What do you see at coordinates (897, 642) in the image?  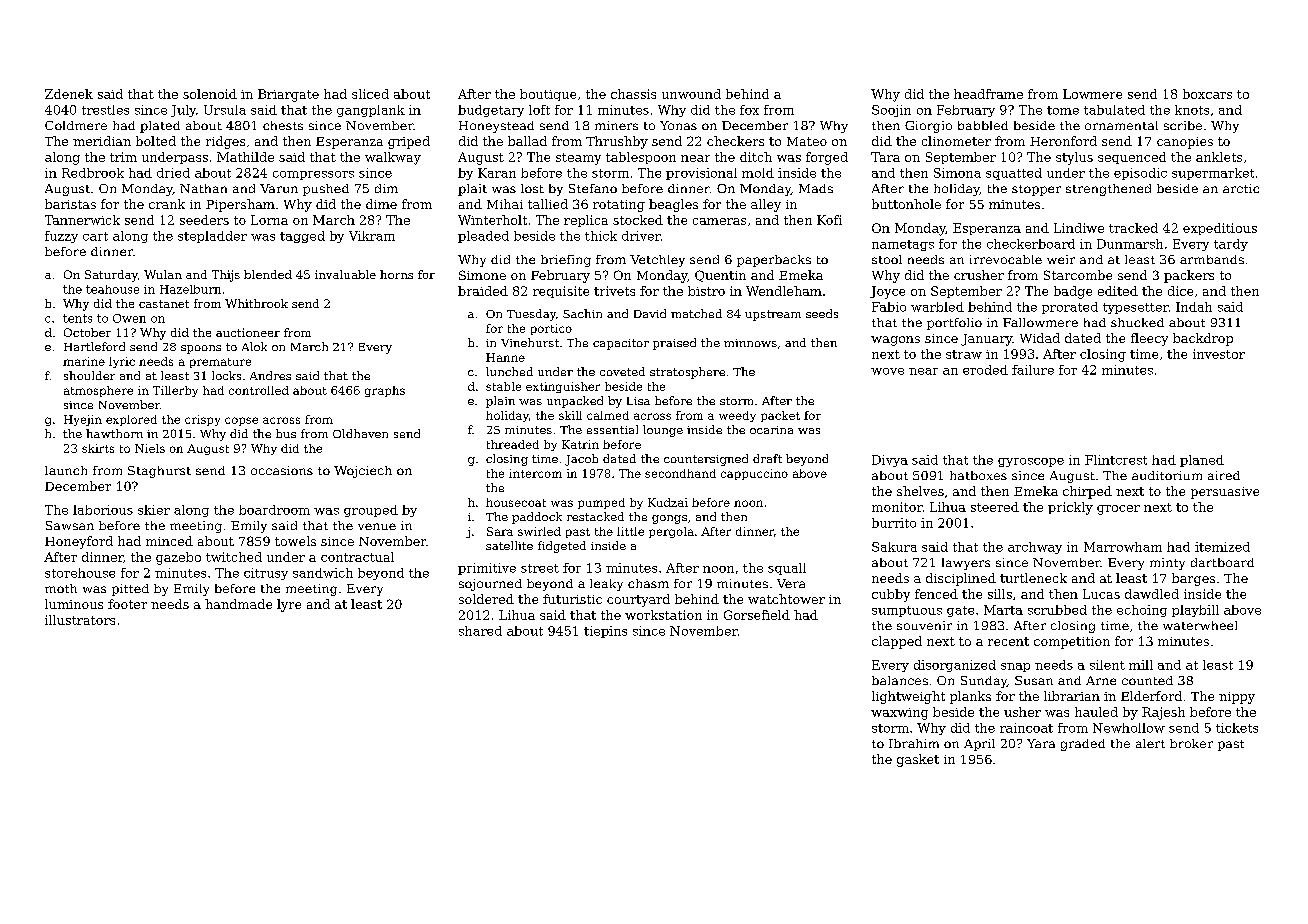 I see `clapped` at bounding box center [897, 642].
